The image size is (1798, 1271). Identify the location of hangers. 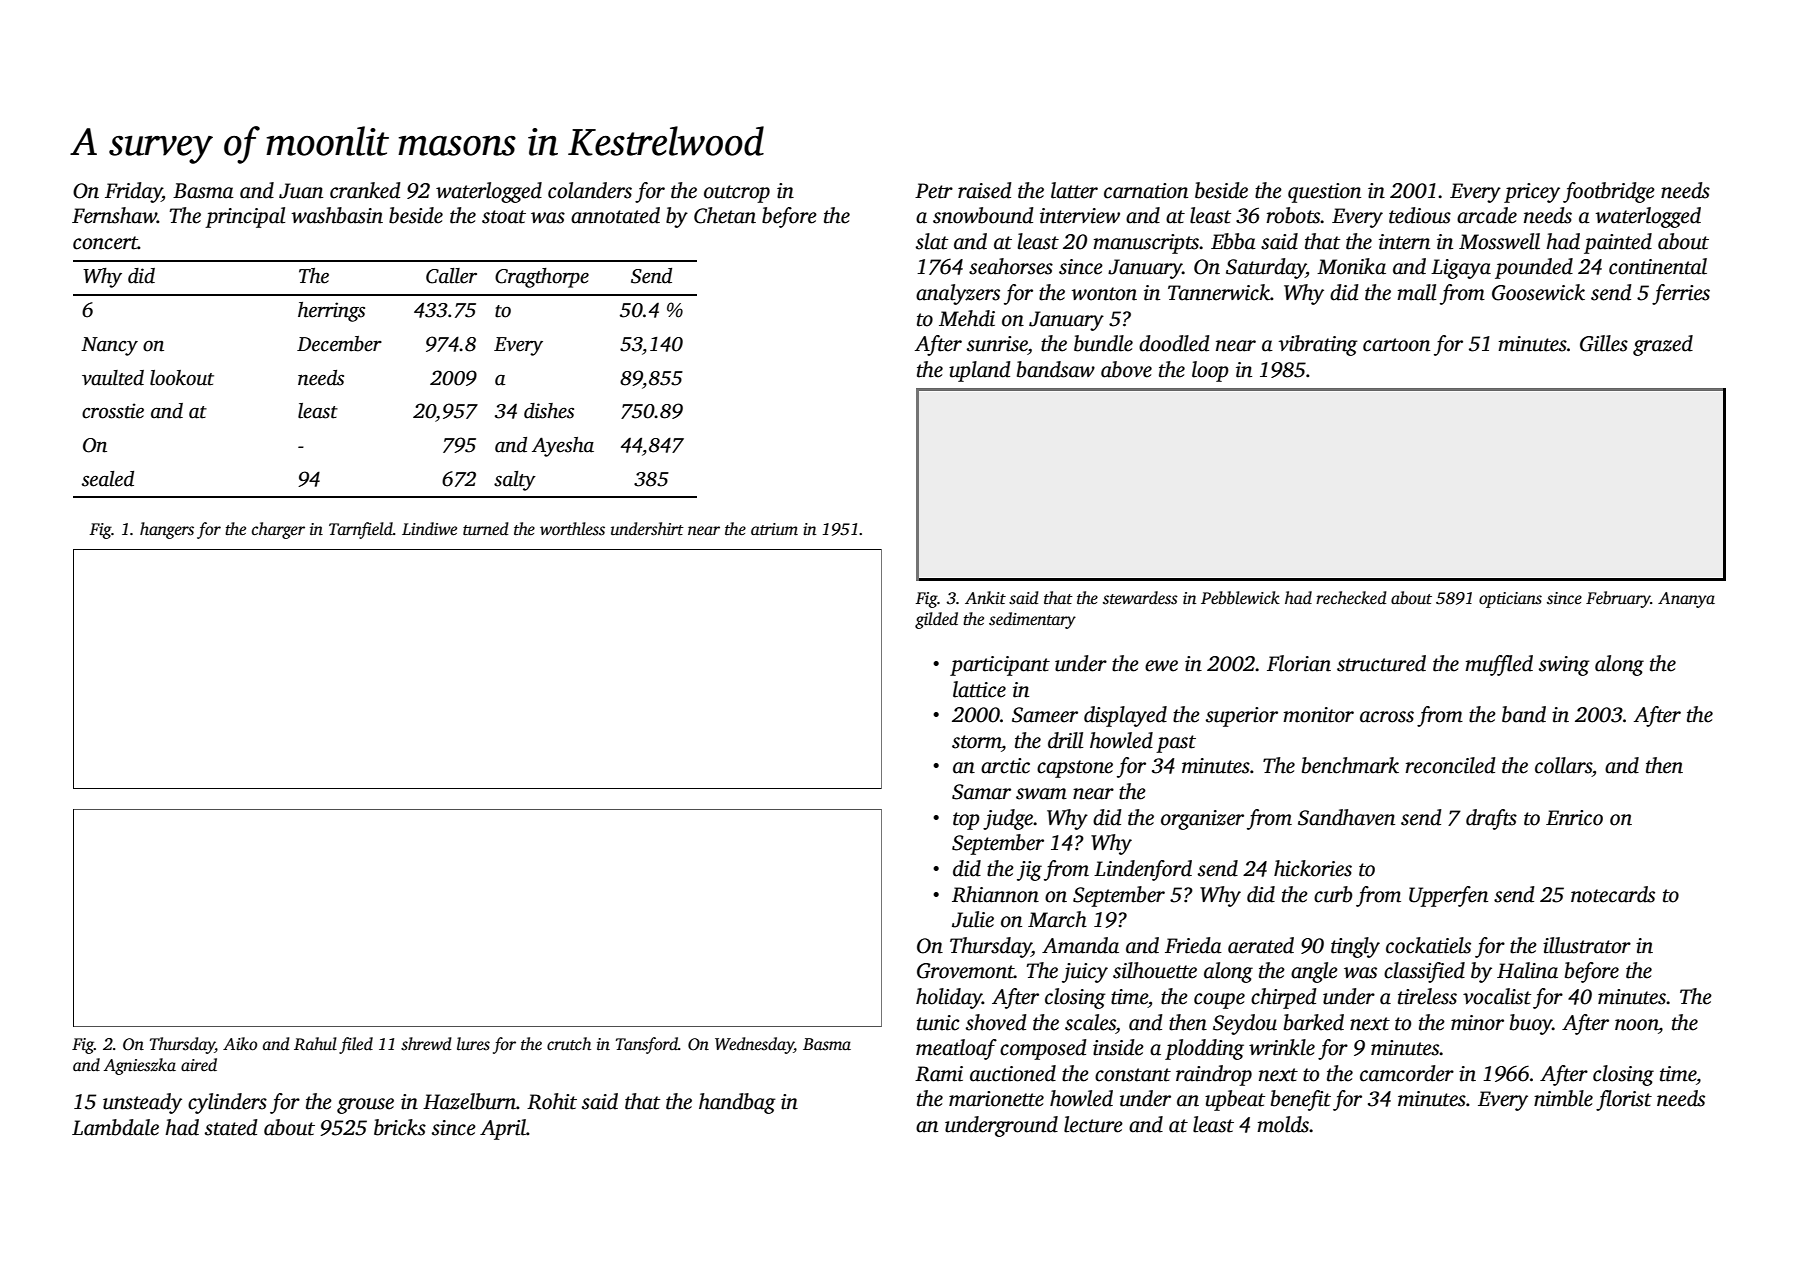
(167, 530).
